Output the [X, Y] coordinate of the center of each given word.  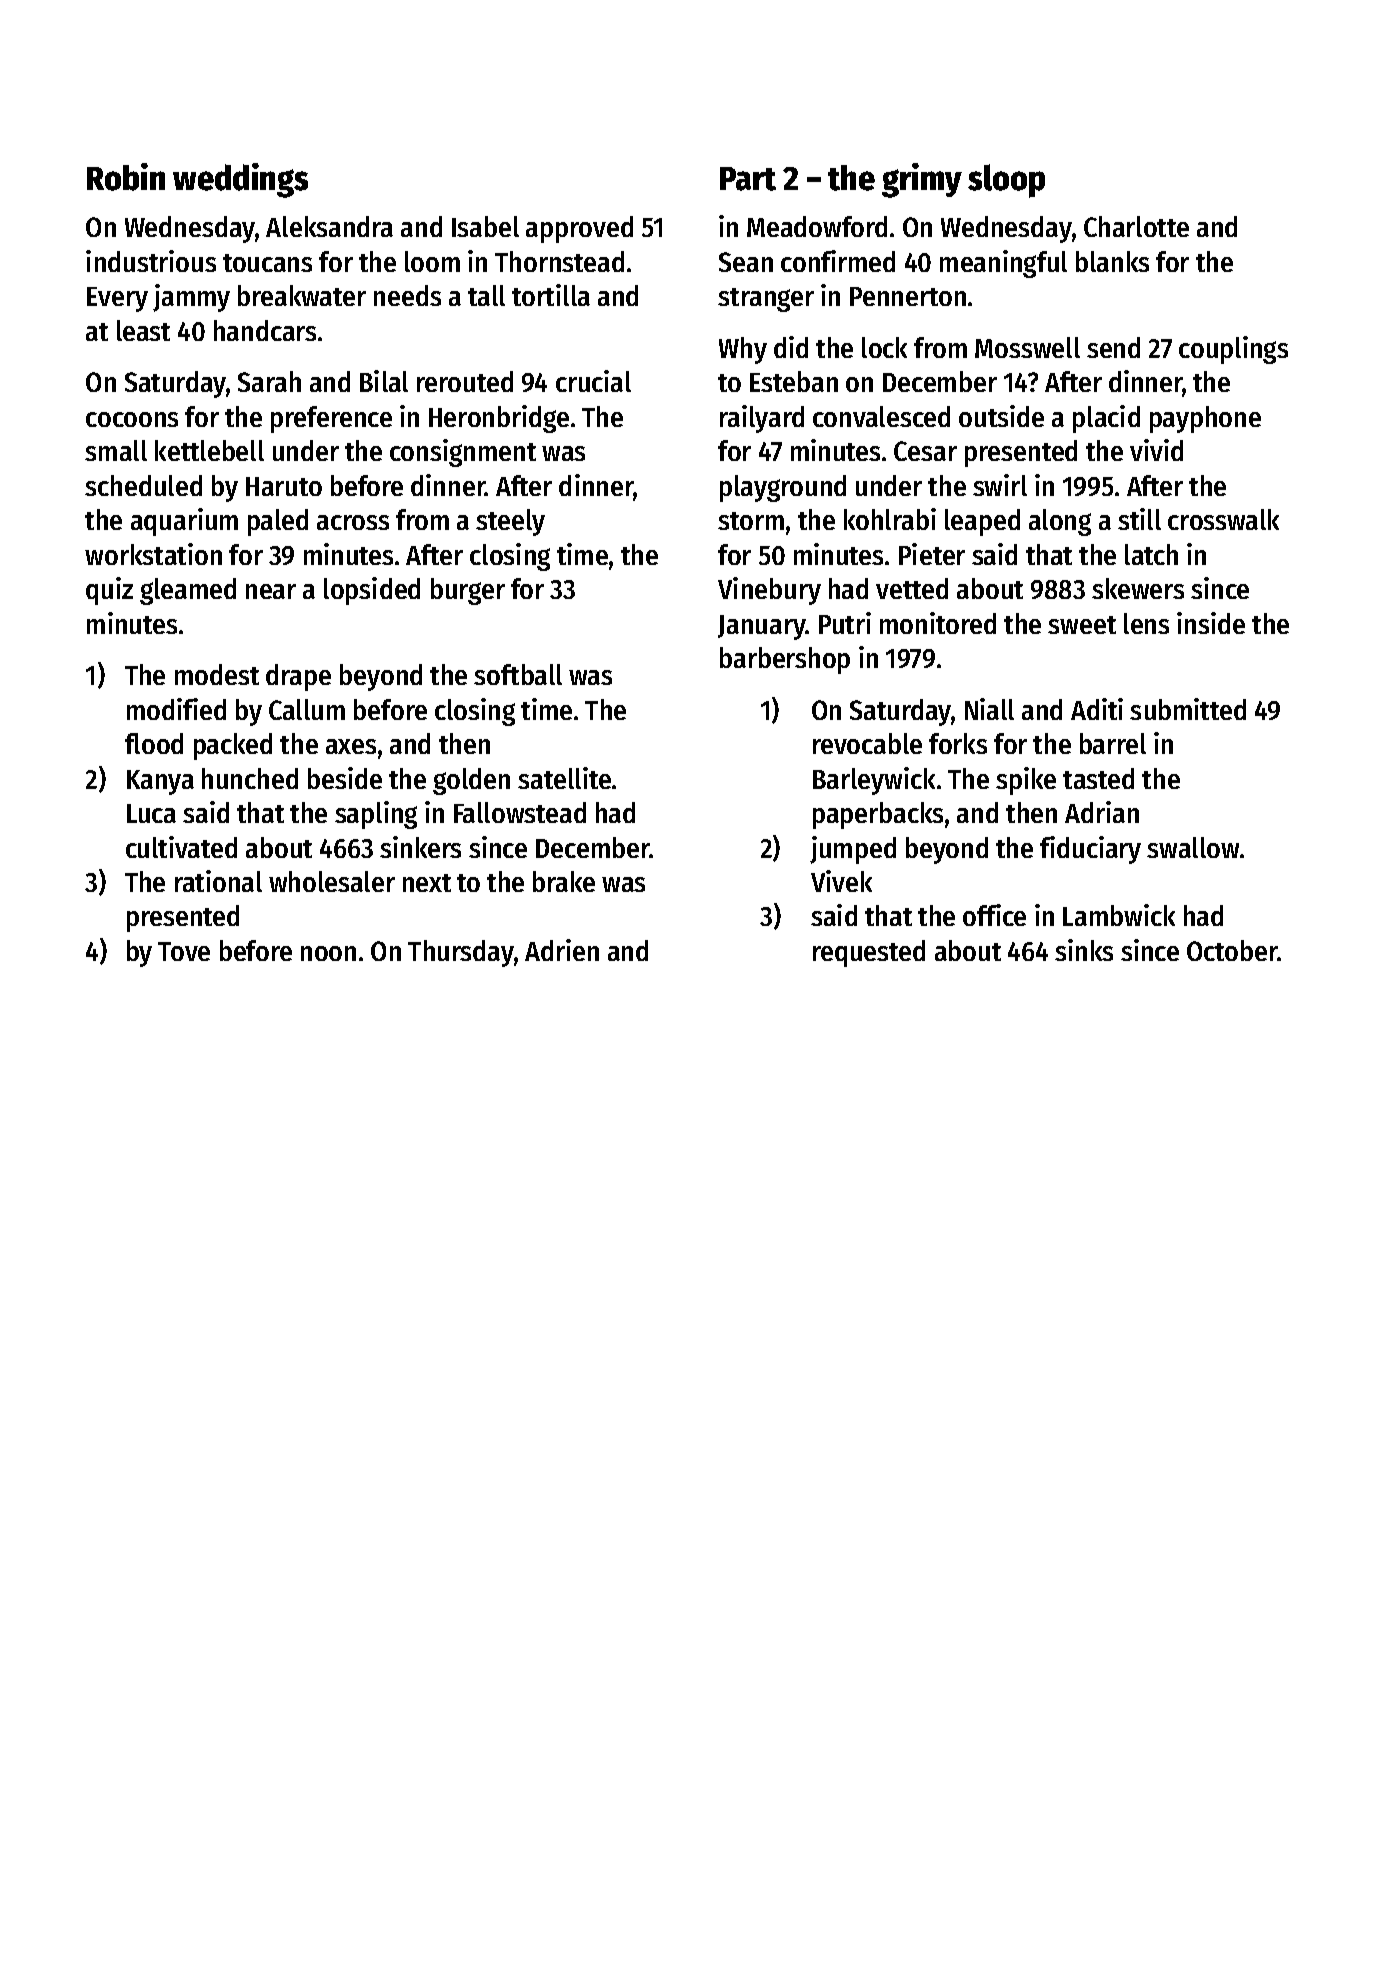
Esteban [794, 381]
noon [328, 953]
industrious [151, 261]
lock [884, 347]
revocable [867, 743]
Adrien [562, 950]
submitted [1188, 709]
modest [217, 674]
